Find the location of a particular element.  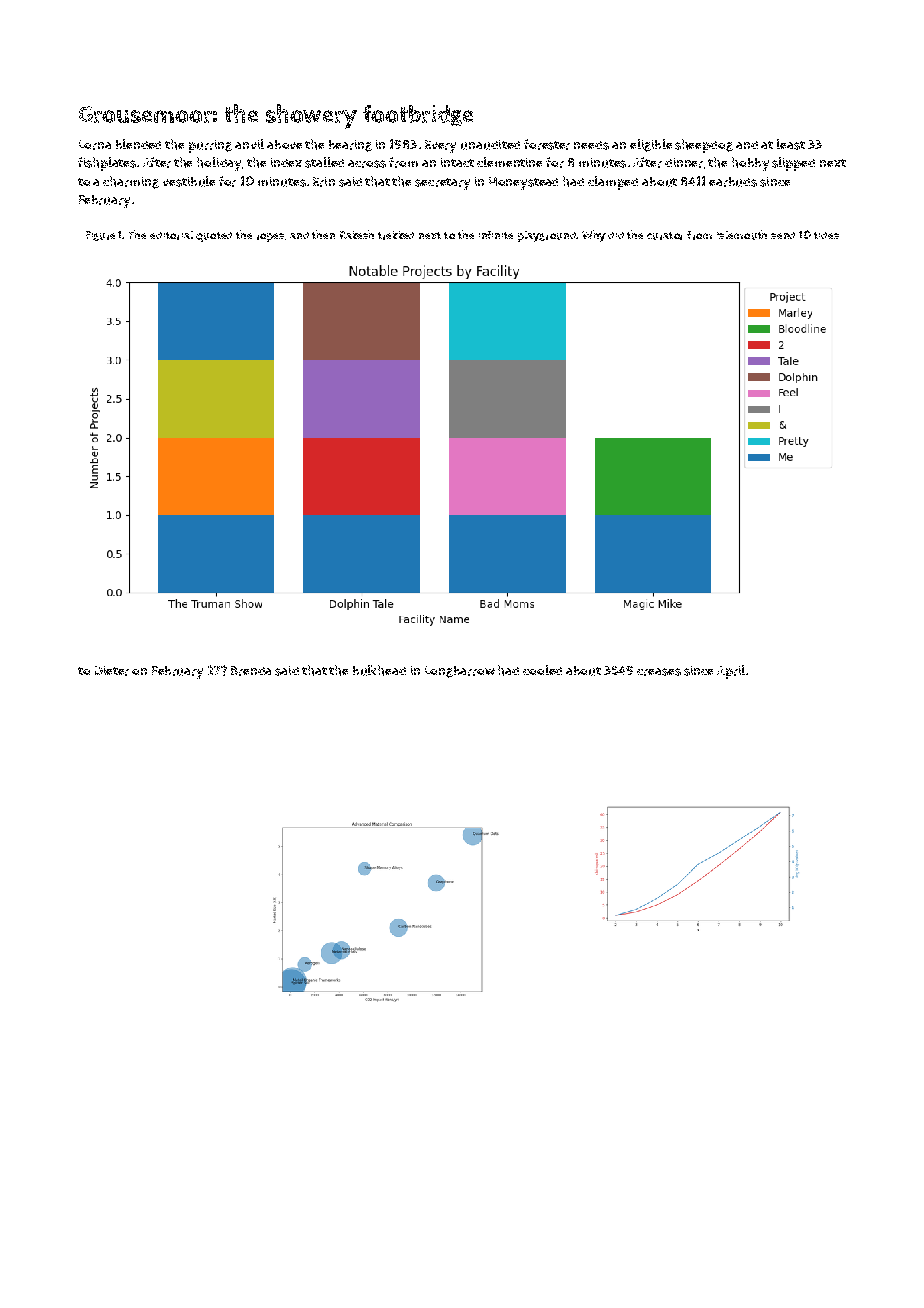

quoted is located at coordinates (214, 237).
